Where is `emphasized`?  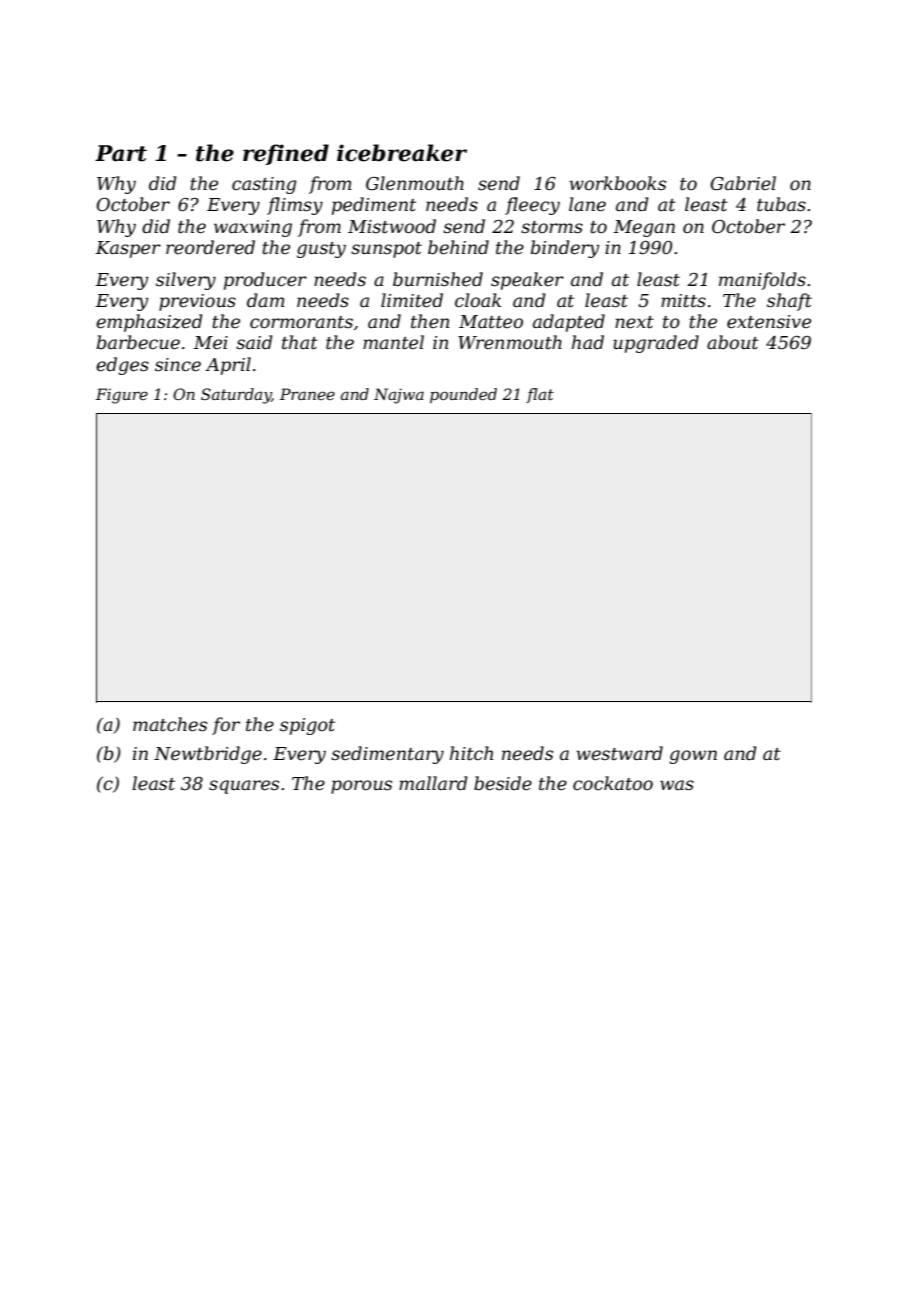 emphasized is located at coordinates (149, 323).
